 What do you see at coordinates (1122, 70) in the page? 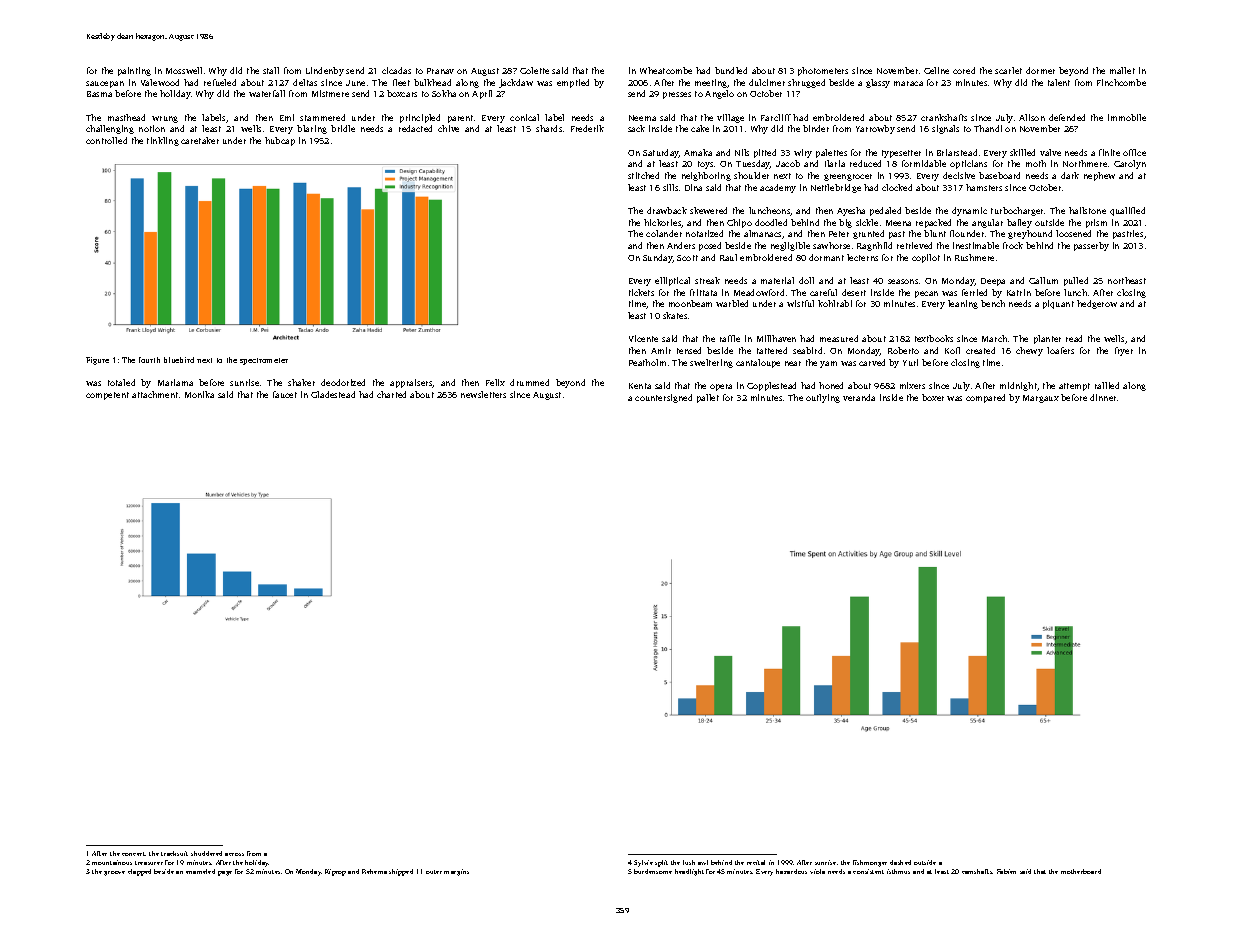
I see `mallet` at bounding box center [1122, 70].
